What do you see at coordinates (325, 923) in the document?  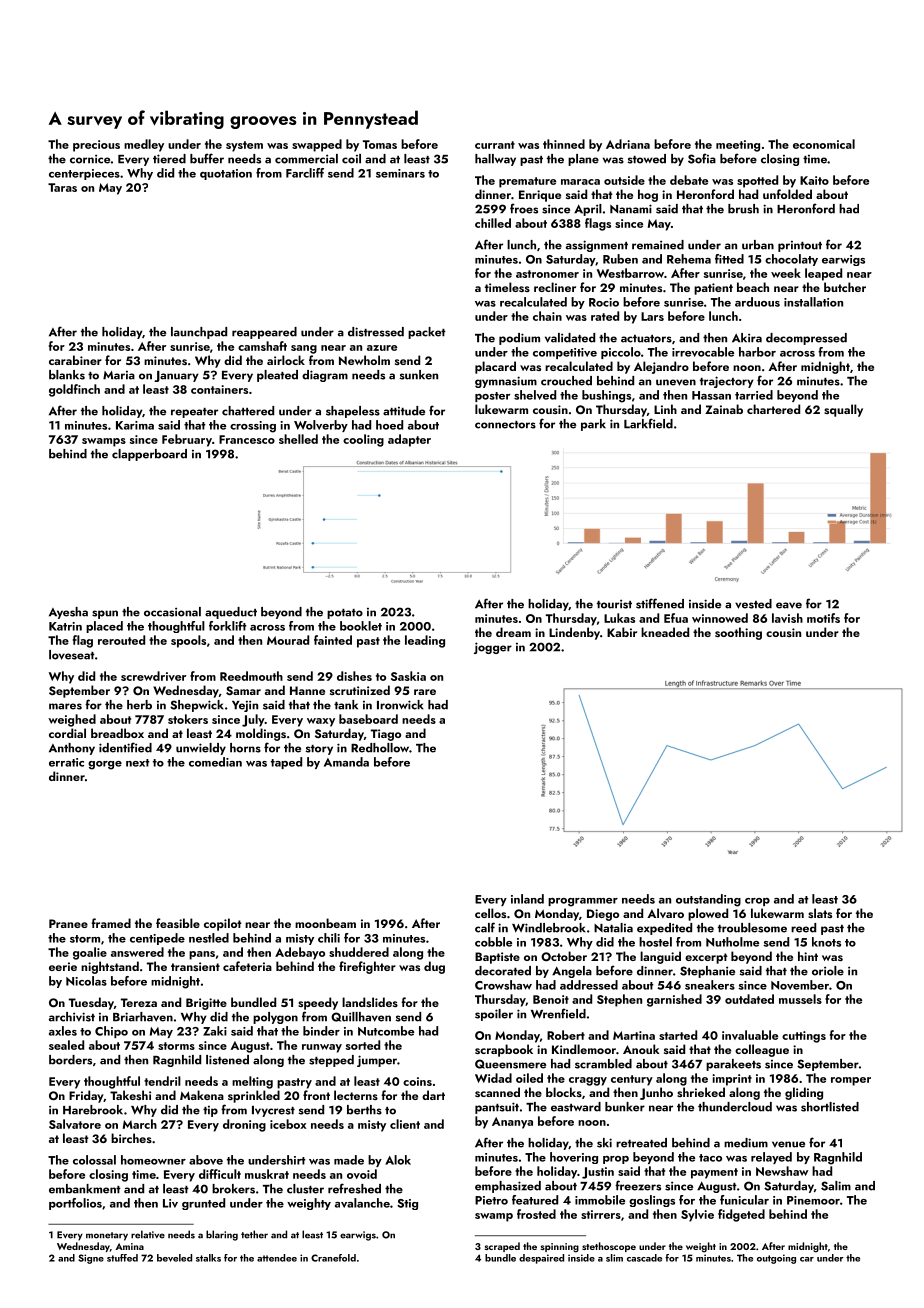 I see `moonbeam` at bounding box center [325, 923].
